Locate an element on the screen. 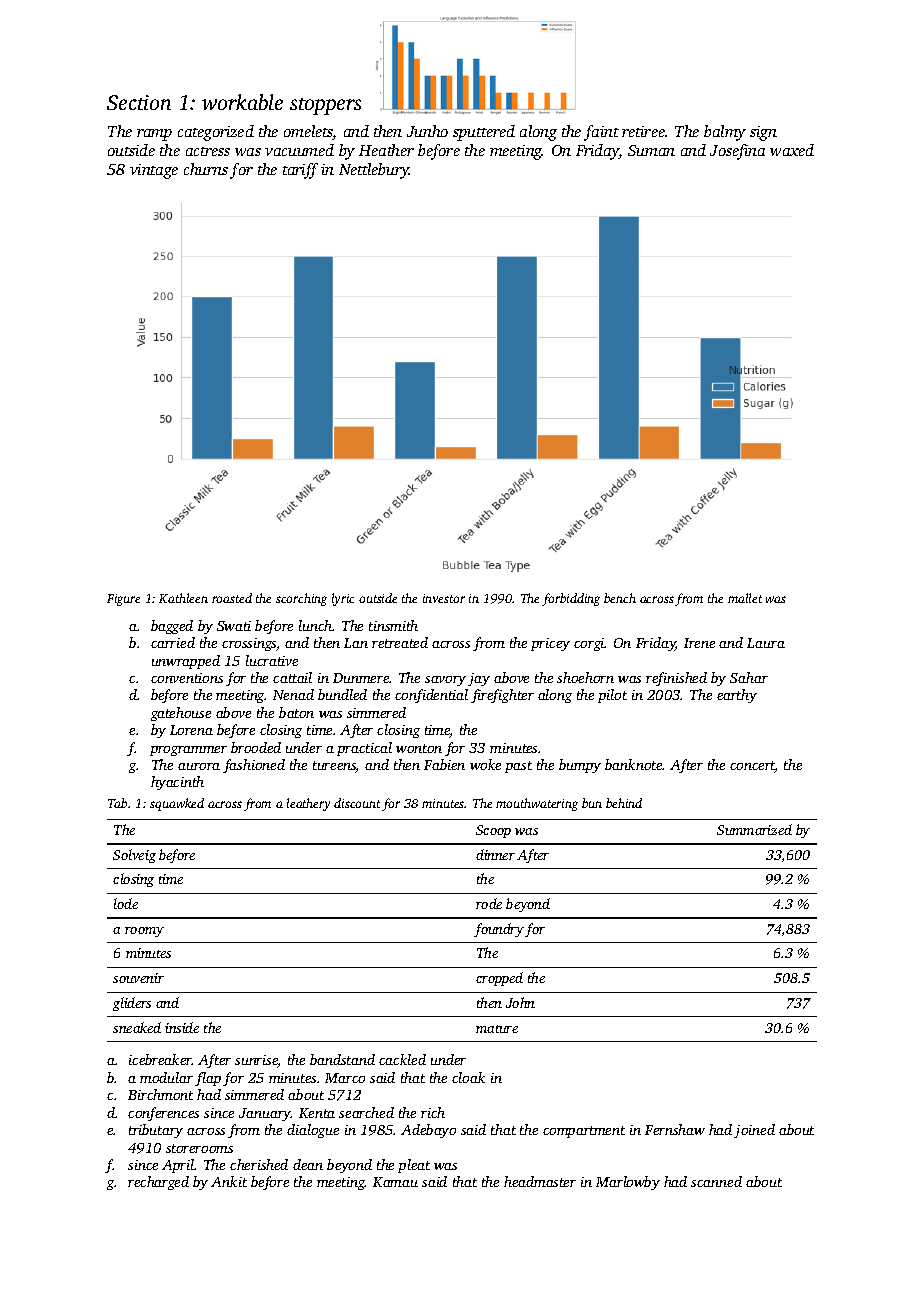 Image resolution: width=924 pixels, height=1308 pixels. vintage is located at coordinates (154, 171).
